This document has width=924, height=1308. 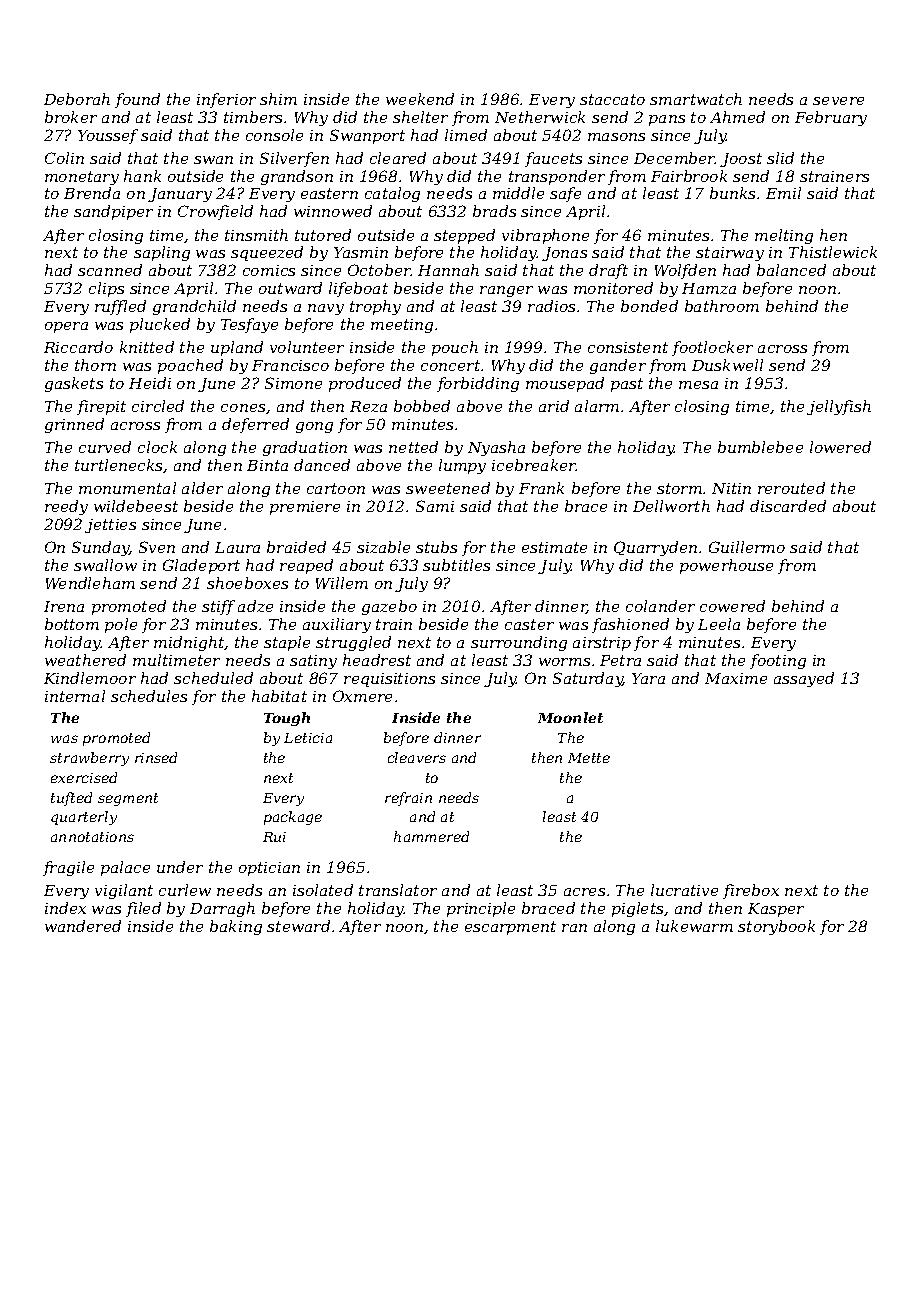 I want to click on severe, so click(x=838, y=101).
